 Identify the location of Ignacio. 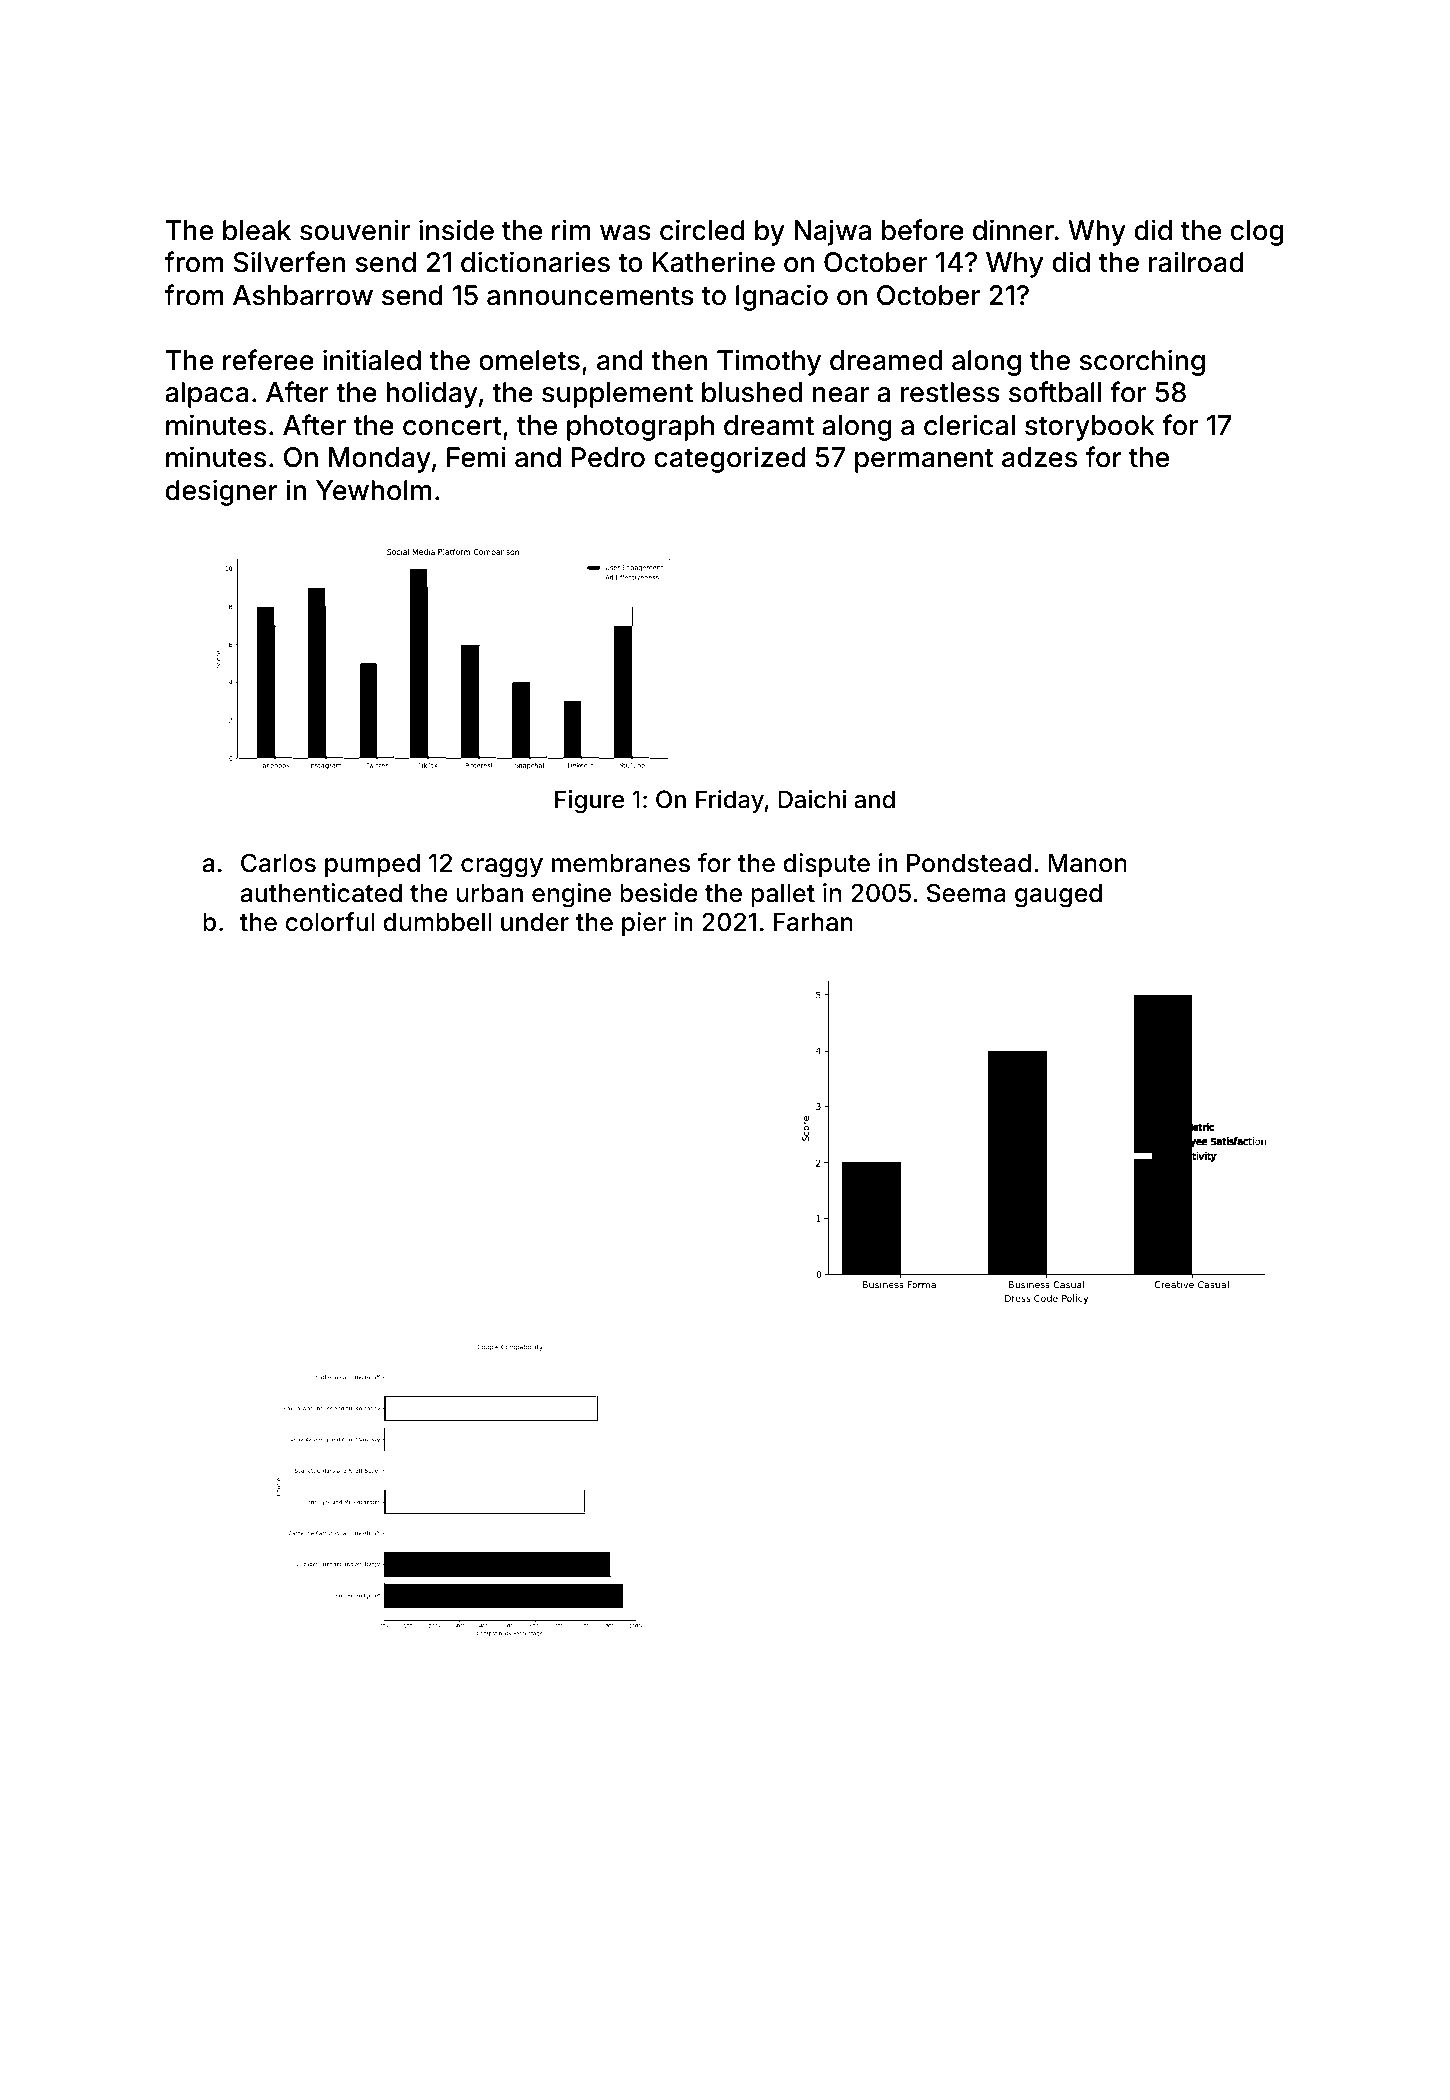
(782, 297).
